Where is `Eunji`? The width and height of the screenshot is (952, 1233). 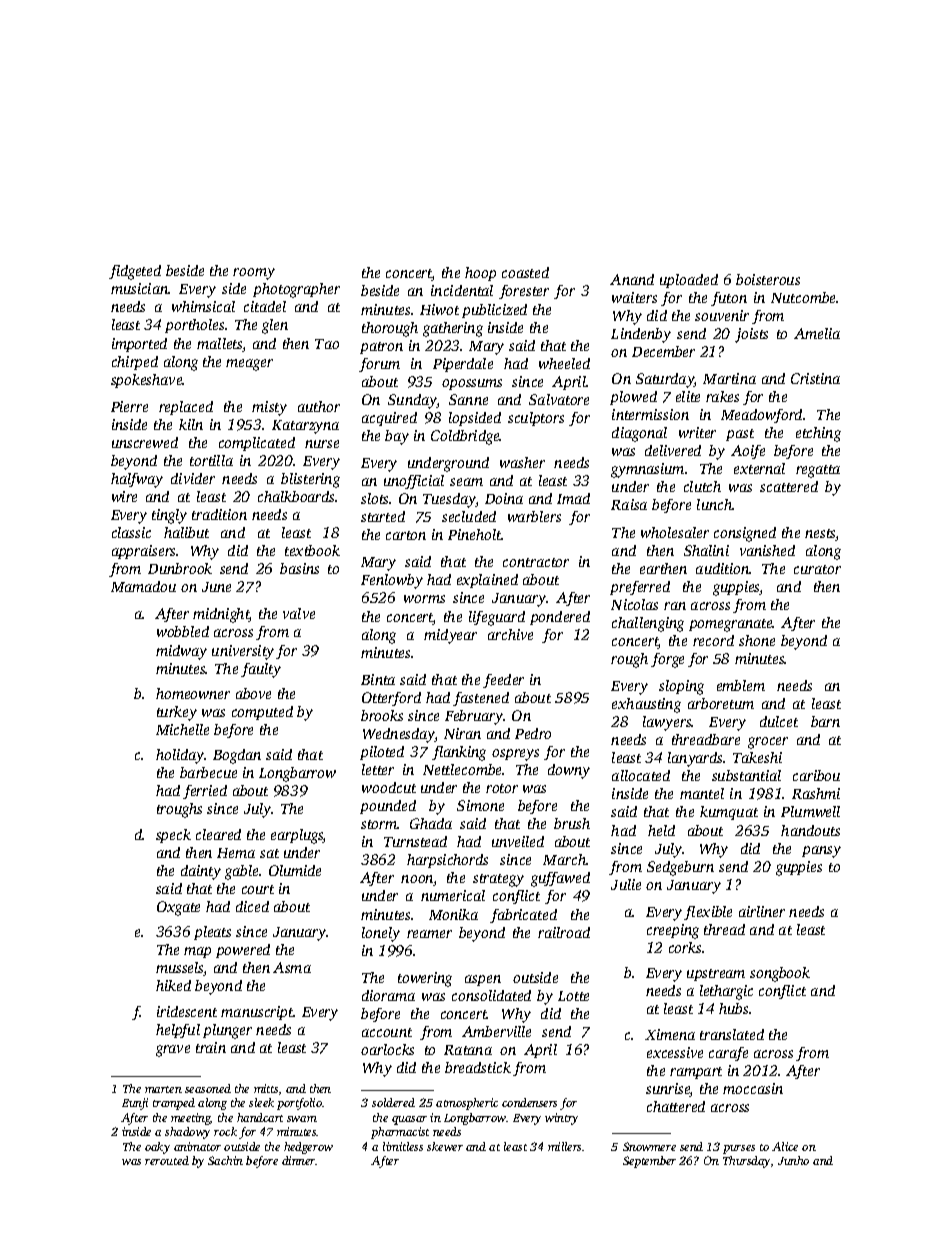 Eunji is located at coordinates (135, 1104).
